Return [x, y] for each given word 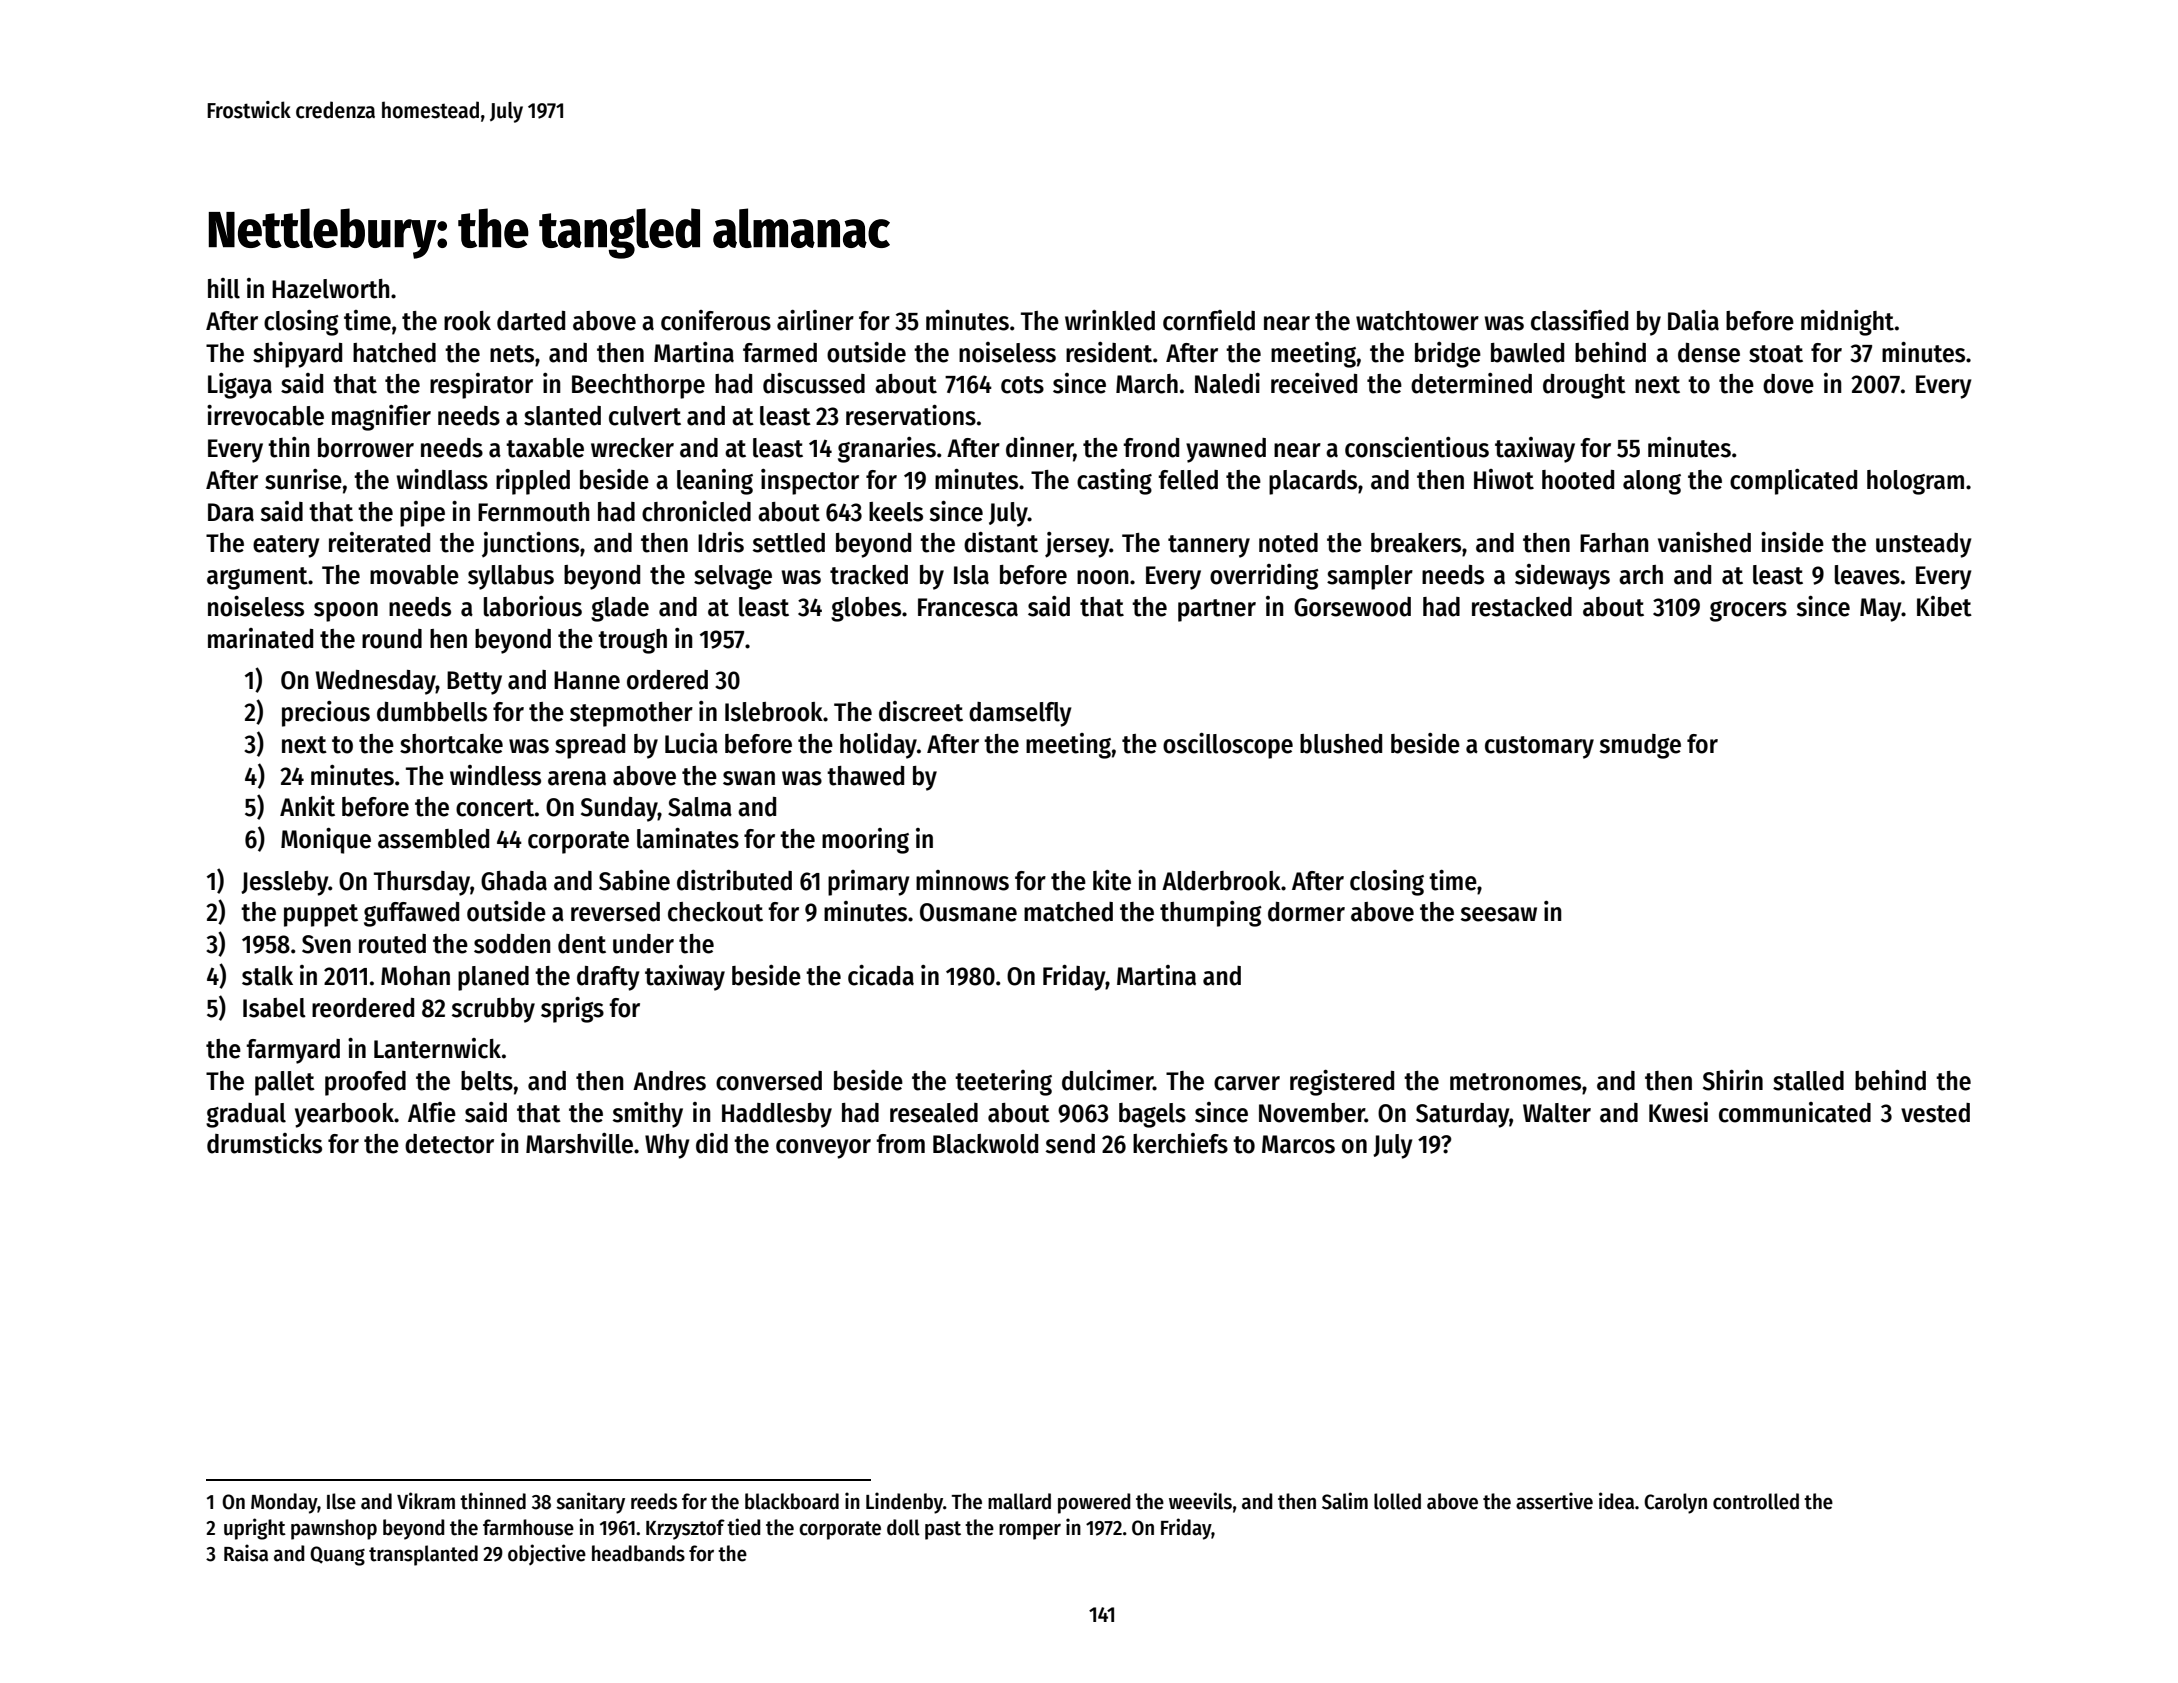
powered [1094, 1503]
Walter [1557, 1113]
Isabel [274, 1008]
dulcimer [1107, 1080]
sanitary [590, 1503]
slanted [562, 416]
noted [1288, 543]
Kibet [1944, 606]
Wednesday [376, 682]
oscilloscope [1228, 746]
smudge [1640, 746]
